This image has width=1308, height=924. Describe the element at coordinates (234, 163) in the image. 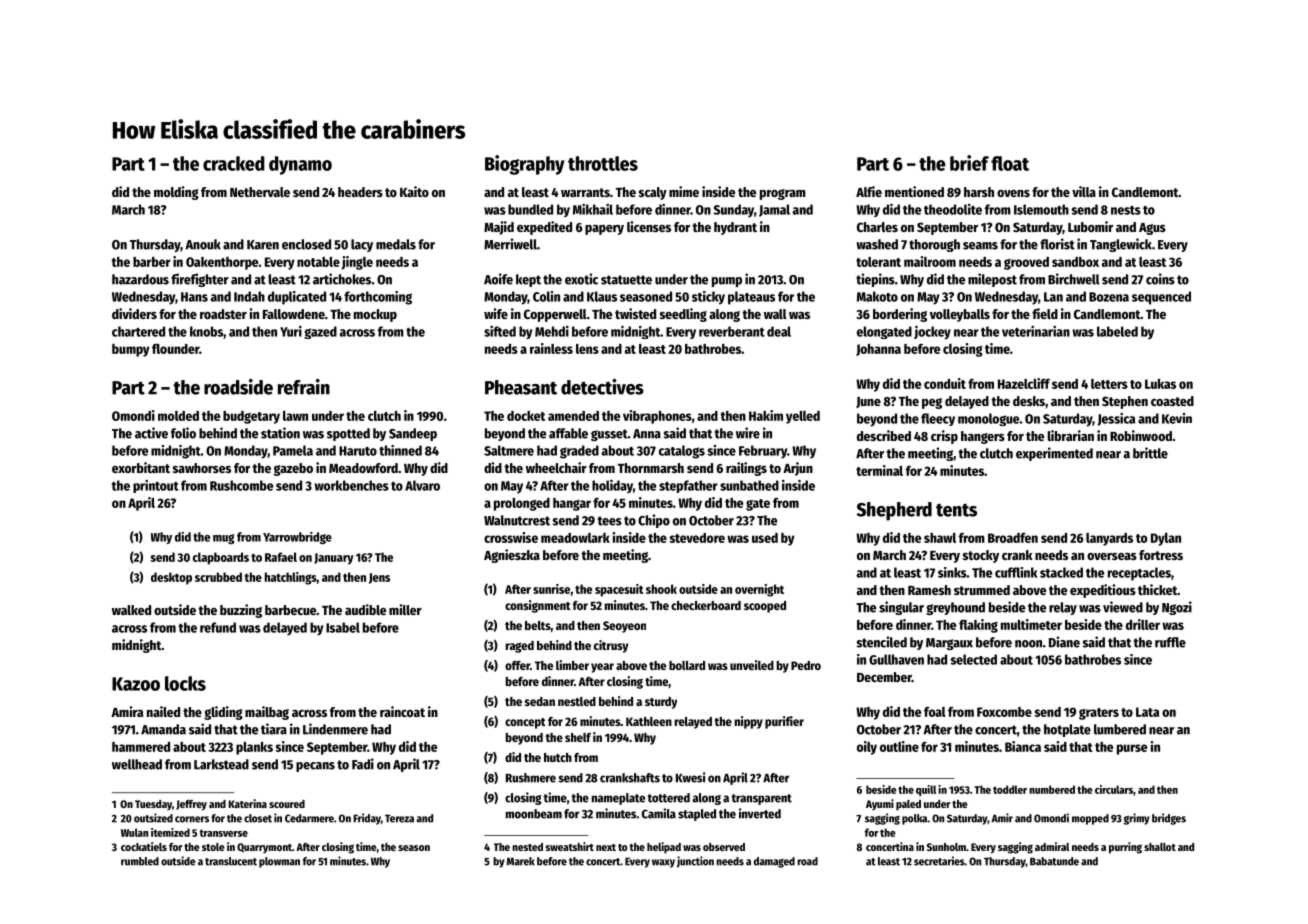

I see `cracked` at that location.
